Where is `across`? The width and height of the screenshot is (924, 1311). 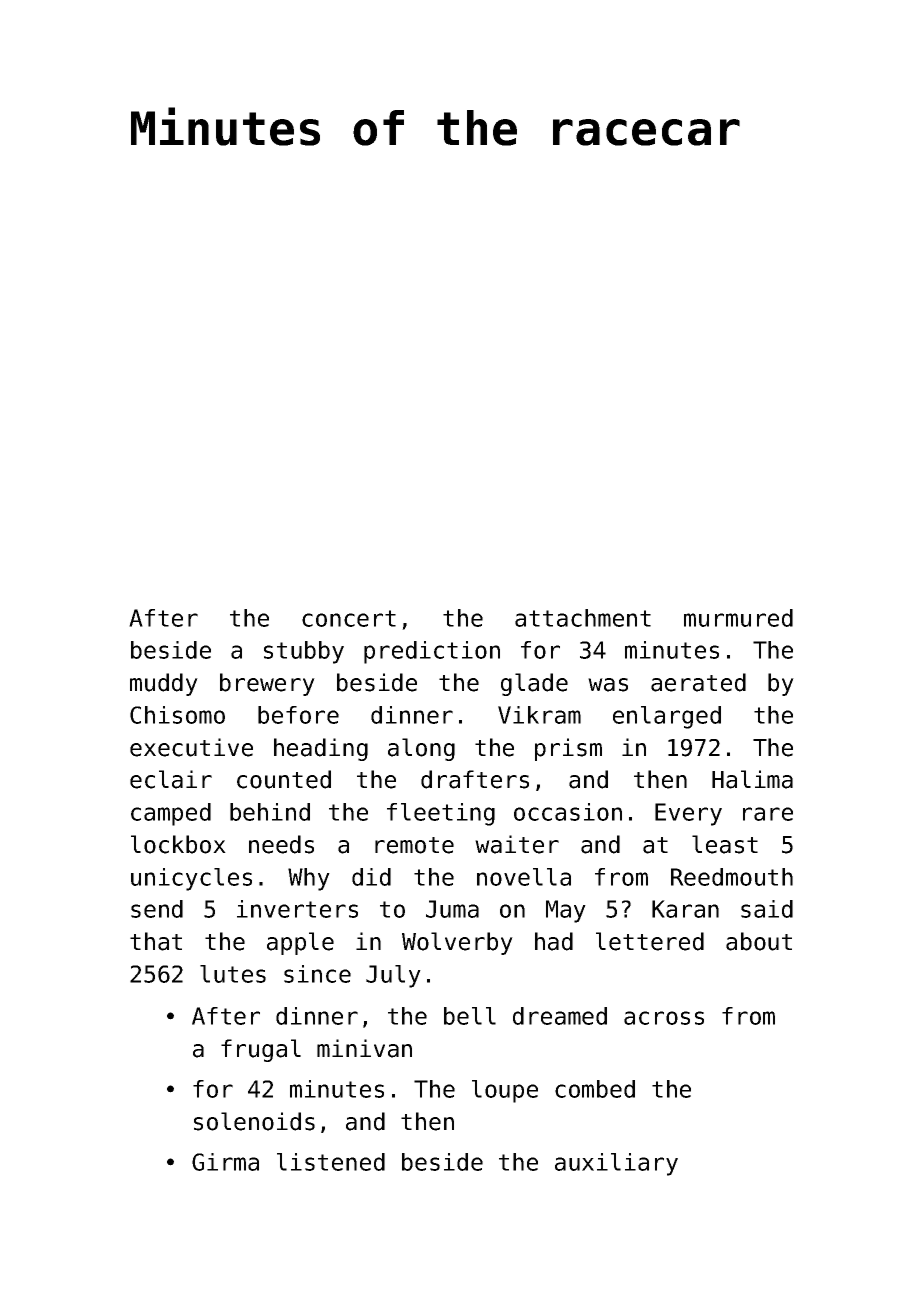
across is located at coordinates (664, 1018).
